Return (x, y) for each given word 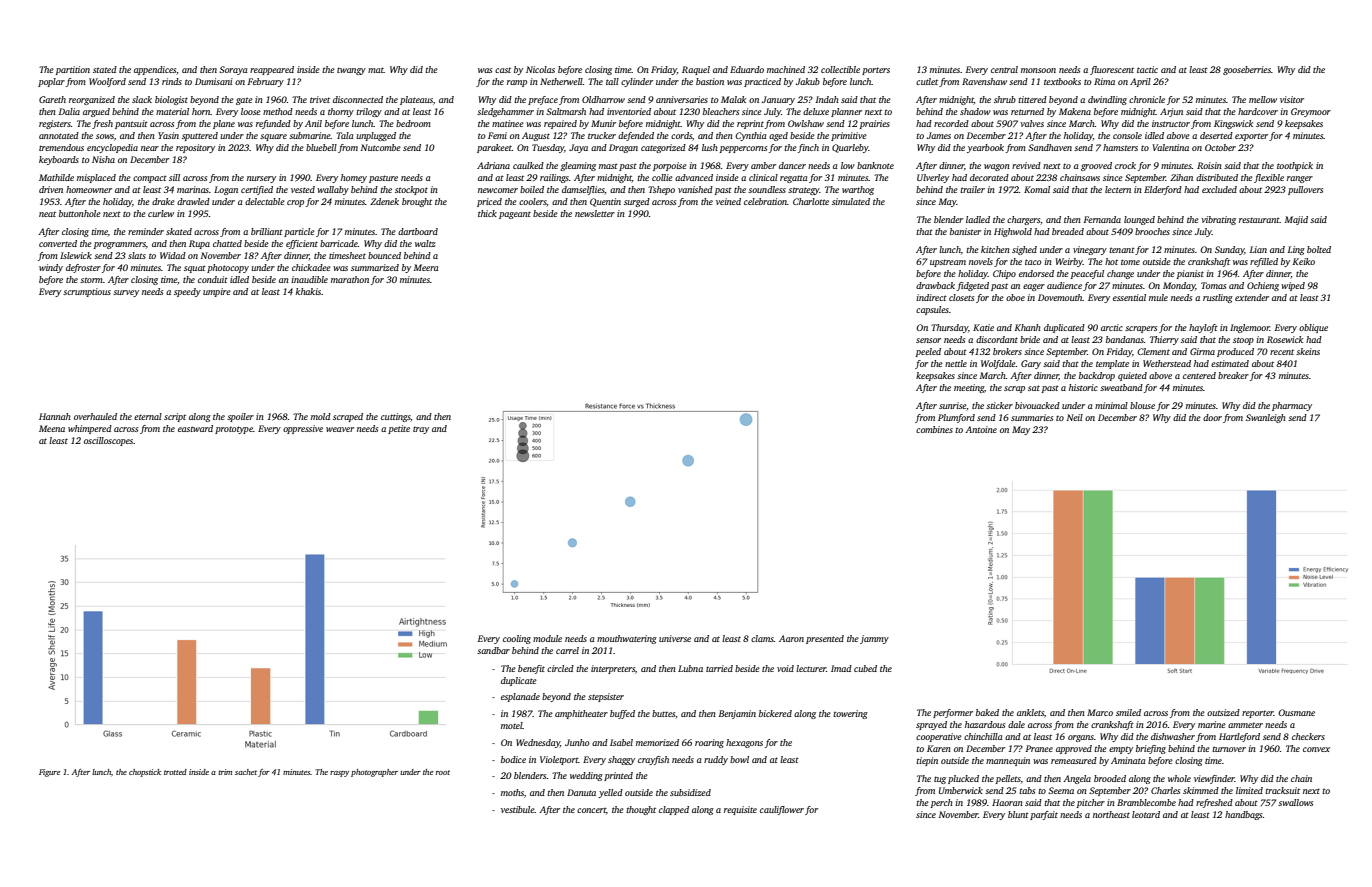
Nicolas (540, 69)
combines (934, 429)
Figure (49, 773)
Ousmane (1296, 712)
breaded (1068, 231)
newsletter (595, 213)
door (1212, 417)
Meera (426, 267)
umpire (217, 292)
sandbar (493, 650)
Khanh (1028, 327)
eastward (195, 428)
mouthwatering (627, 639)
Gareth (52, 99)
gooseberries (1247, 70)
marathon (350, 279)
